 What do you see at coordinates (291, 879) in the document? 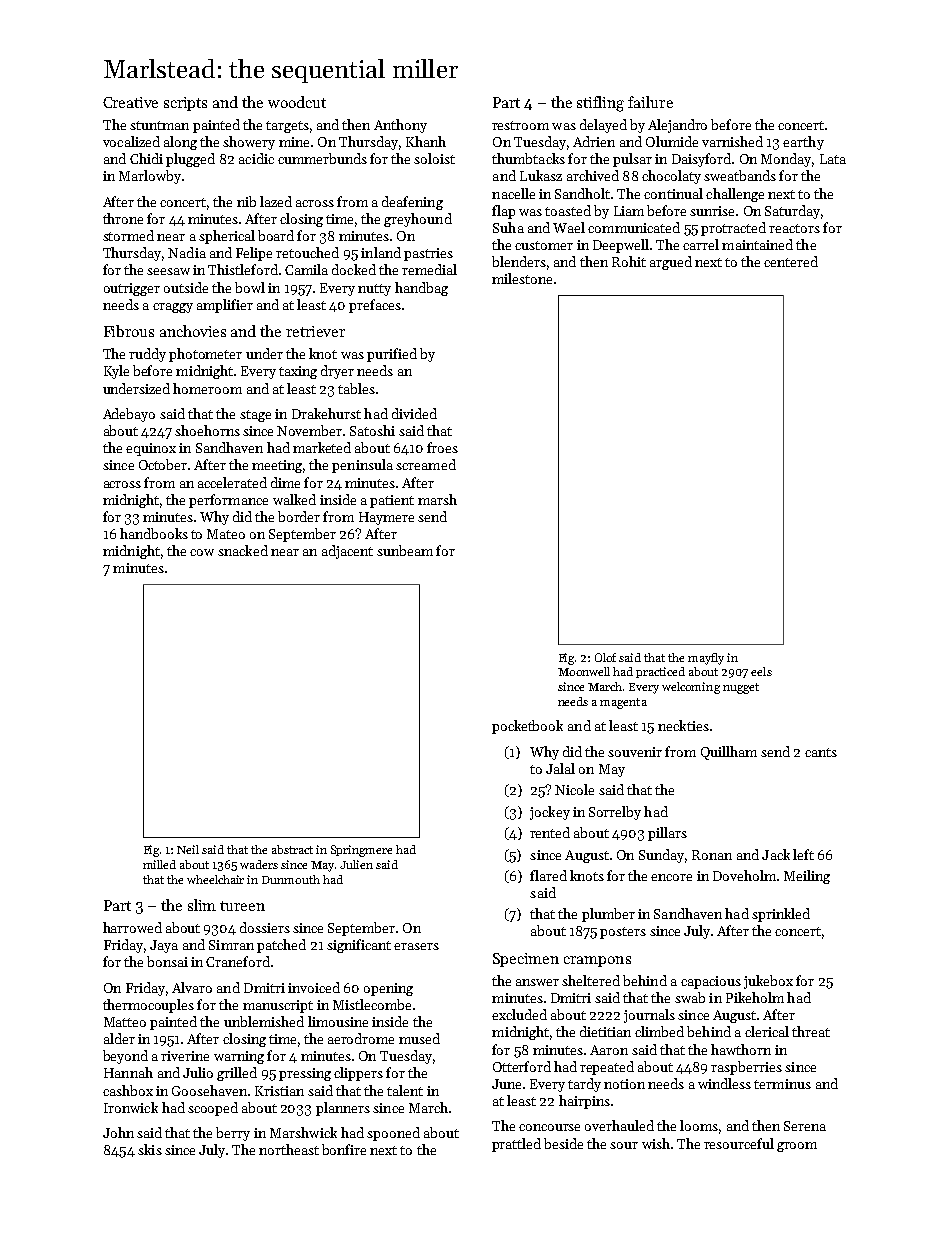
I see `Dunmouth` at bounding box center [291, 879].
